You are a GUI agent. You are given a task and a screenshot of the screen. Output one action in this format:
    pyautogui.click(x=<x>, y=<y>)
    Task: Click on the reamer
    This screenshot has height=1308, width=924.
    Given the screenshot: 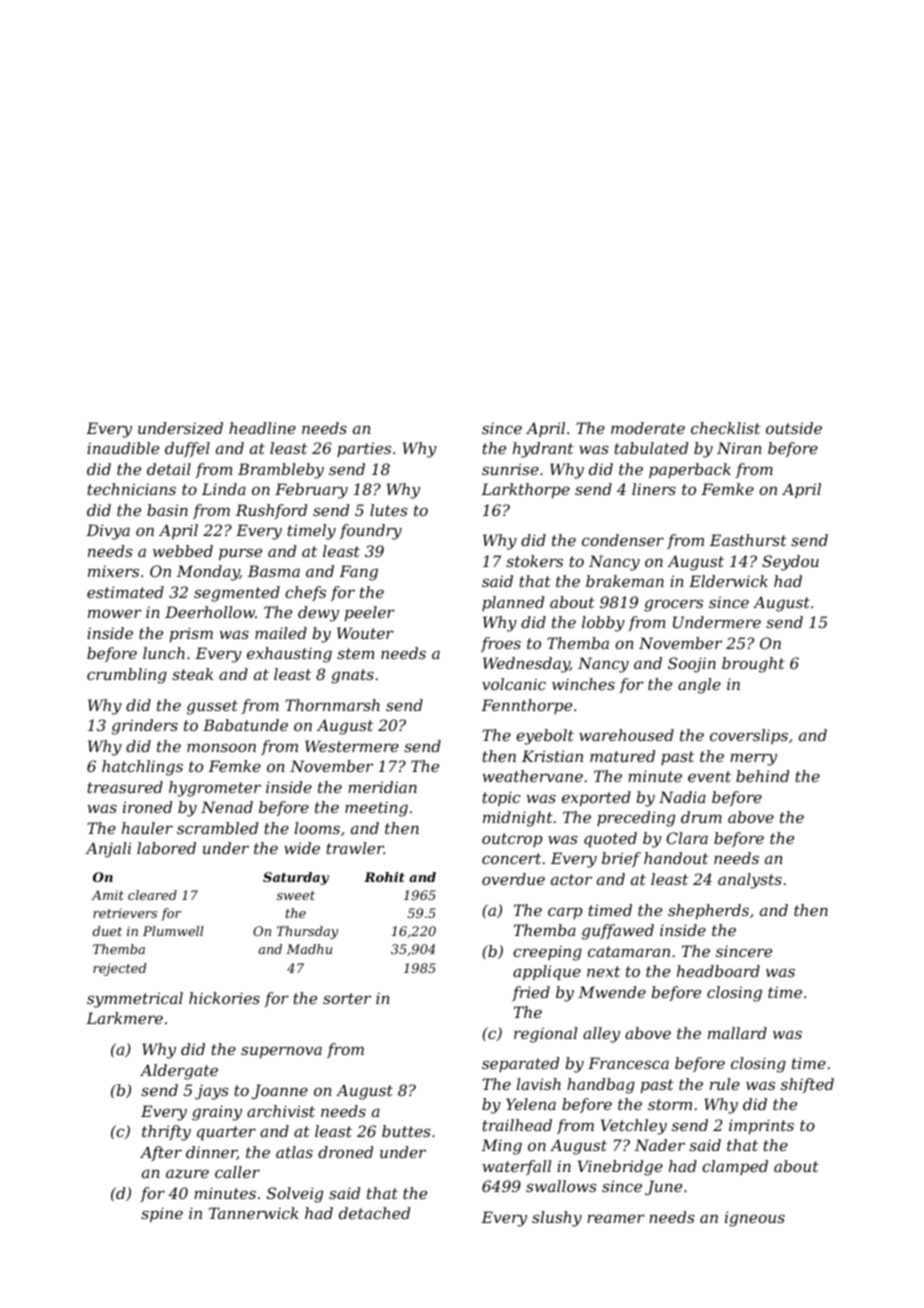 What is the action you would take?
    pyautogui.click(x=616, y=1218)
